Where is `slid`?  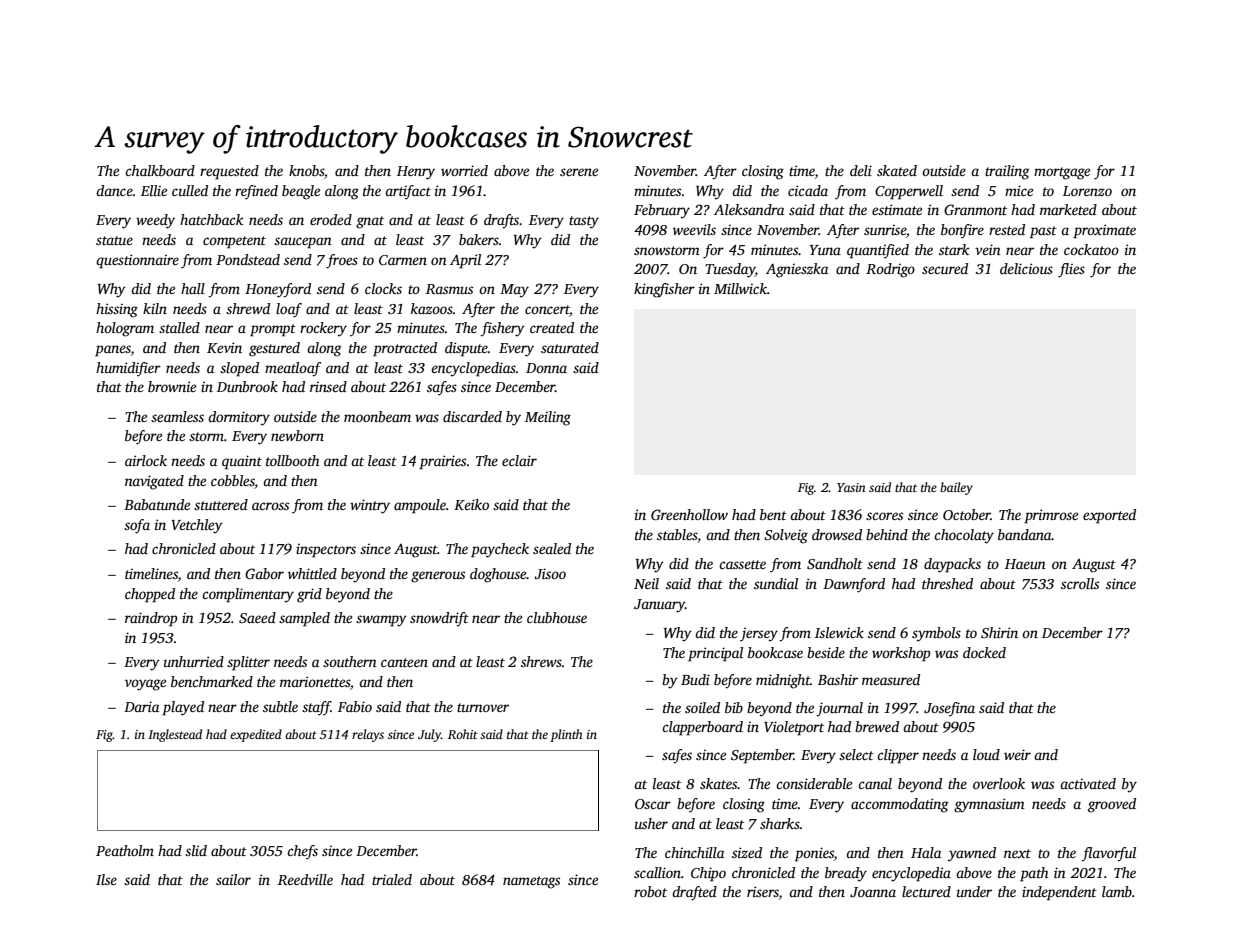
slid is located at coordinates (196, 850).
